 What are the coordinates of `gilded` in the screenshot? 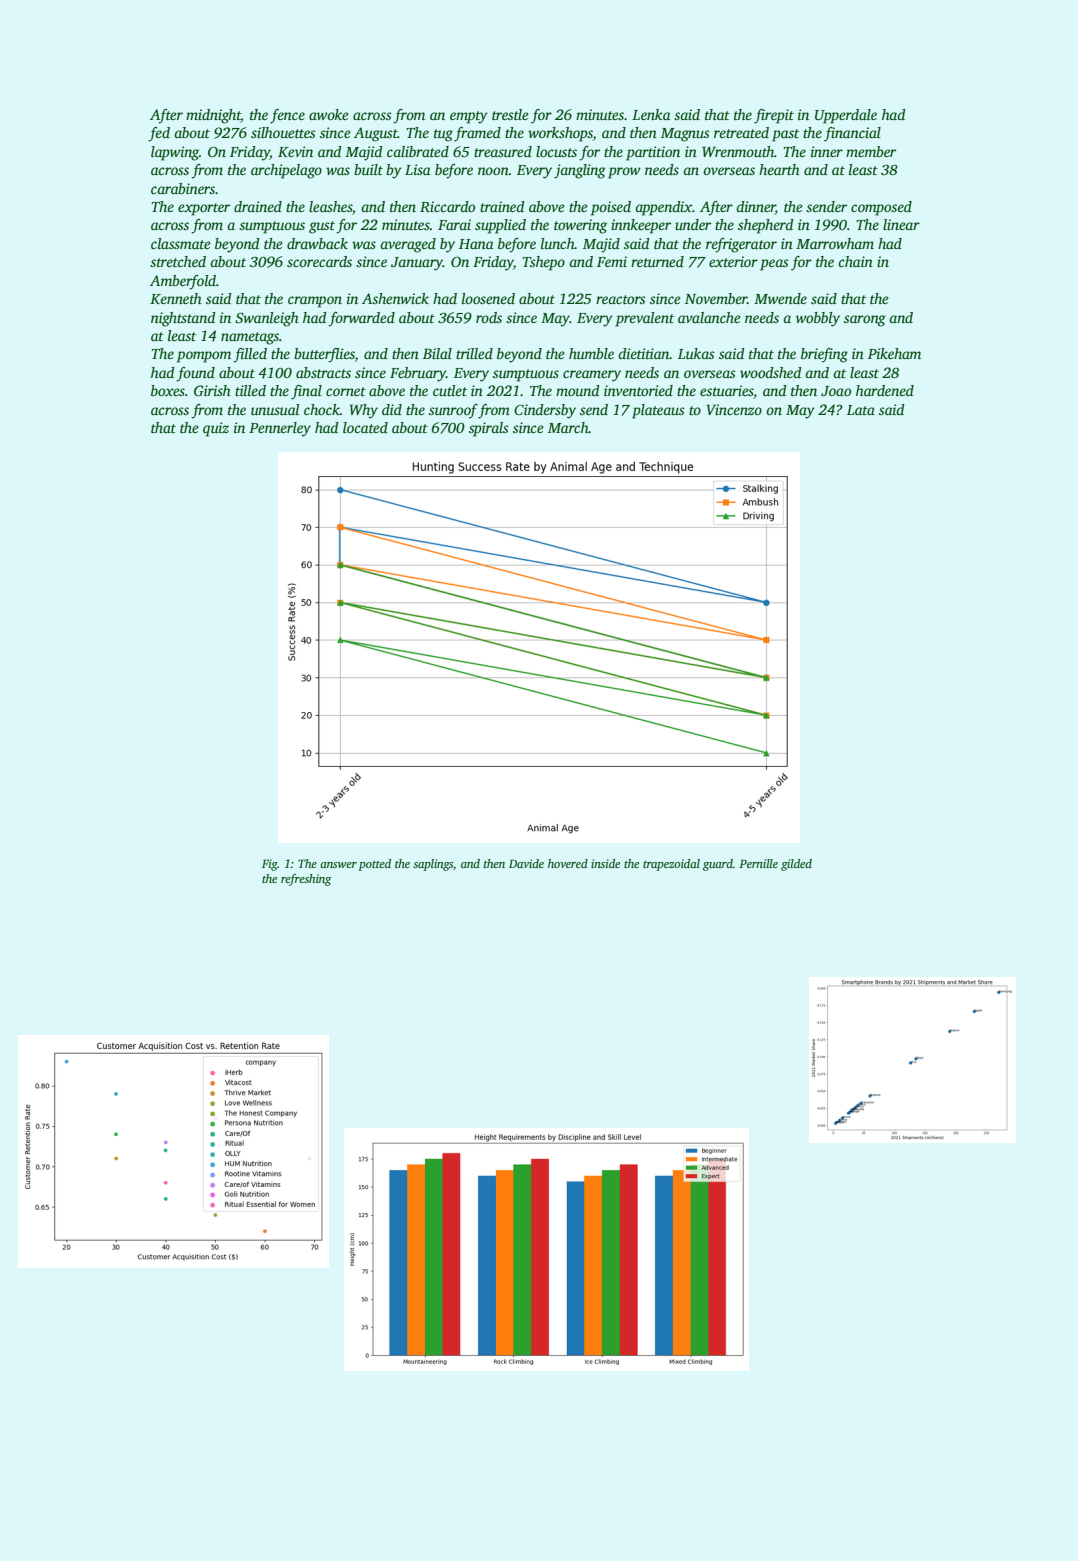 It's located at (796, 865).
